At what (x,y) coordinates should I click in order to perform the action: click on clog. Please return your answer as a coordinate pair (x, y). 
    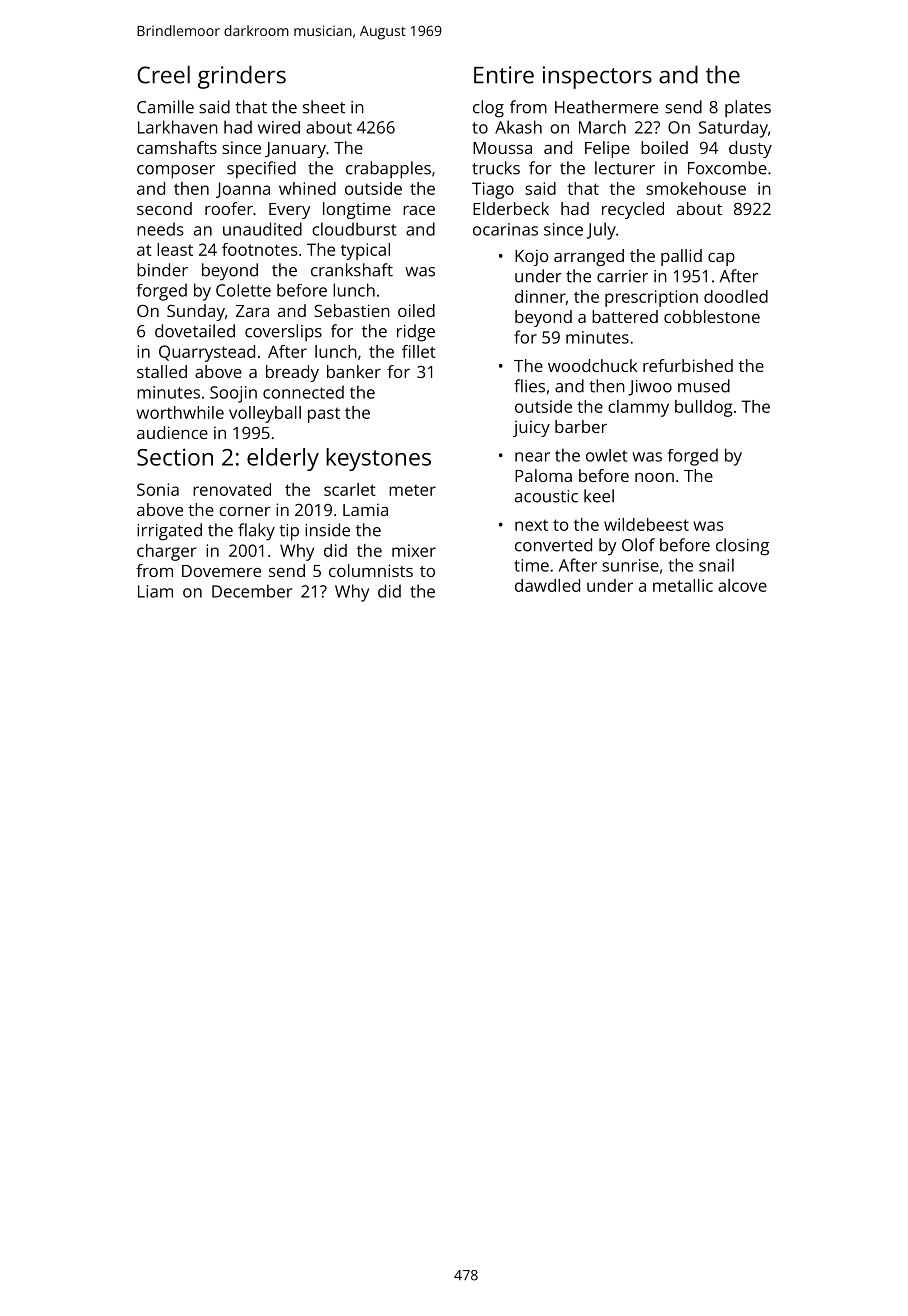
    Looking at the image, I should click on (488, 109).
